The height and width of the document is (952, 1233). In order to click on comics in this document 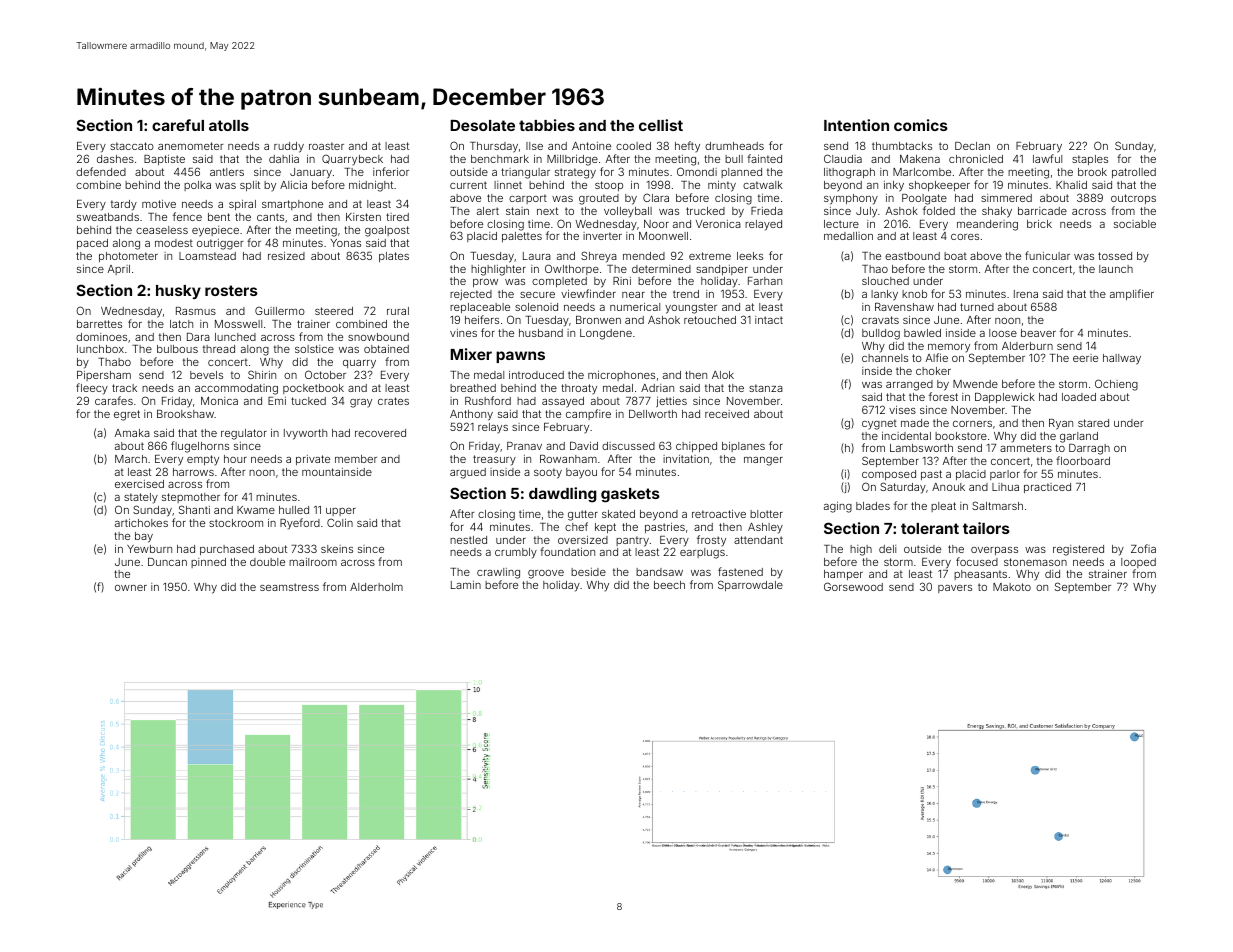, I will do `click(921, 125)`.
